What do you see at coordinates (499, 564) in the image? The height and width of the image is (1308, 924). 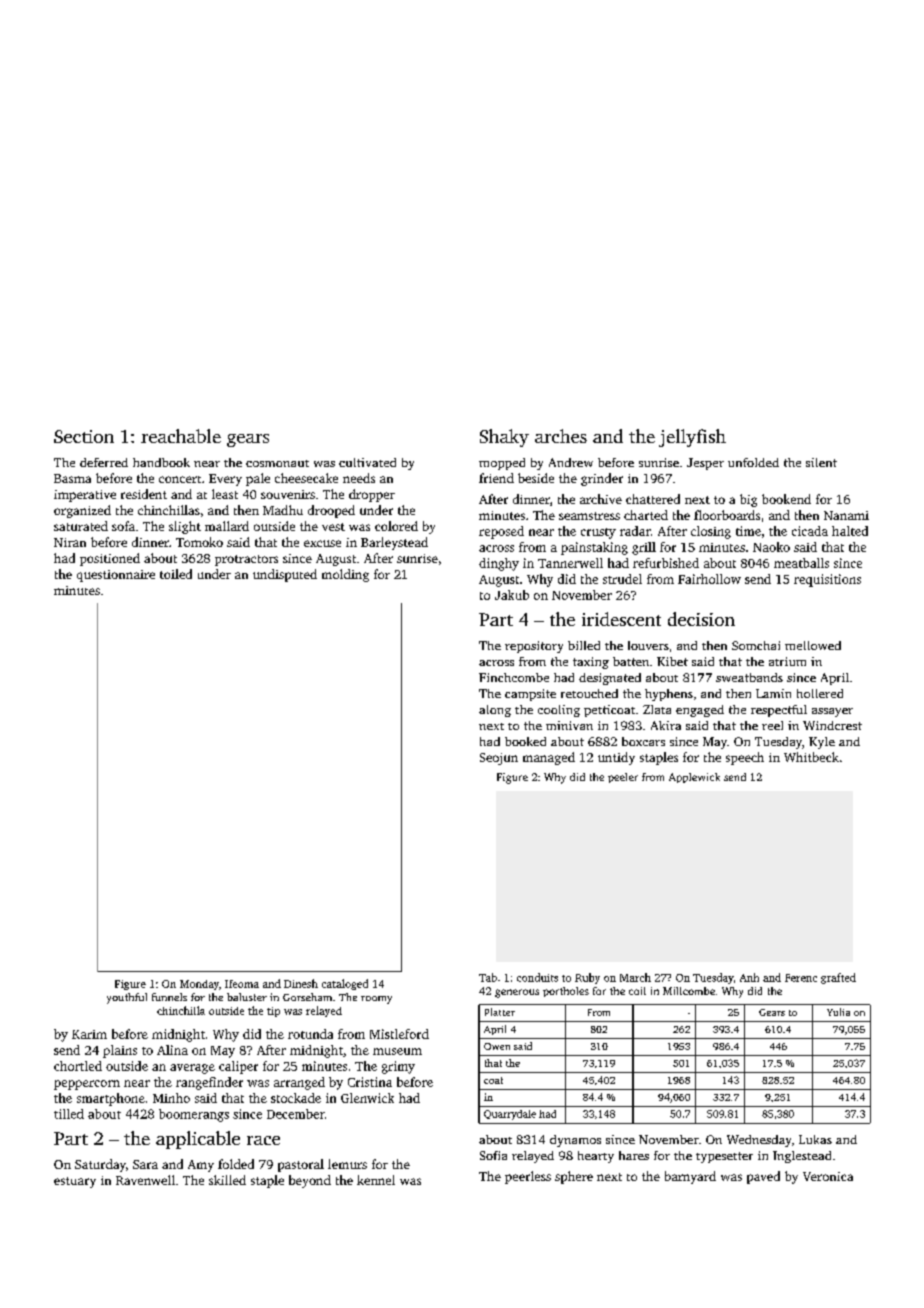 I see `dinghy` at bounding box center [499, 564].
